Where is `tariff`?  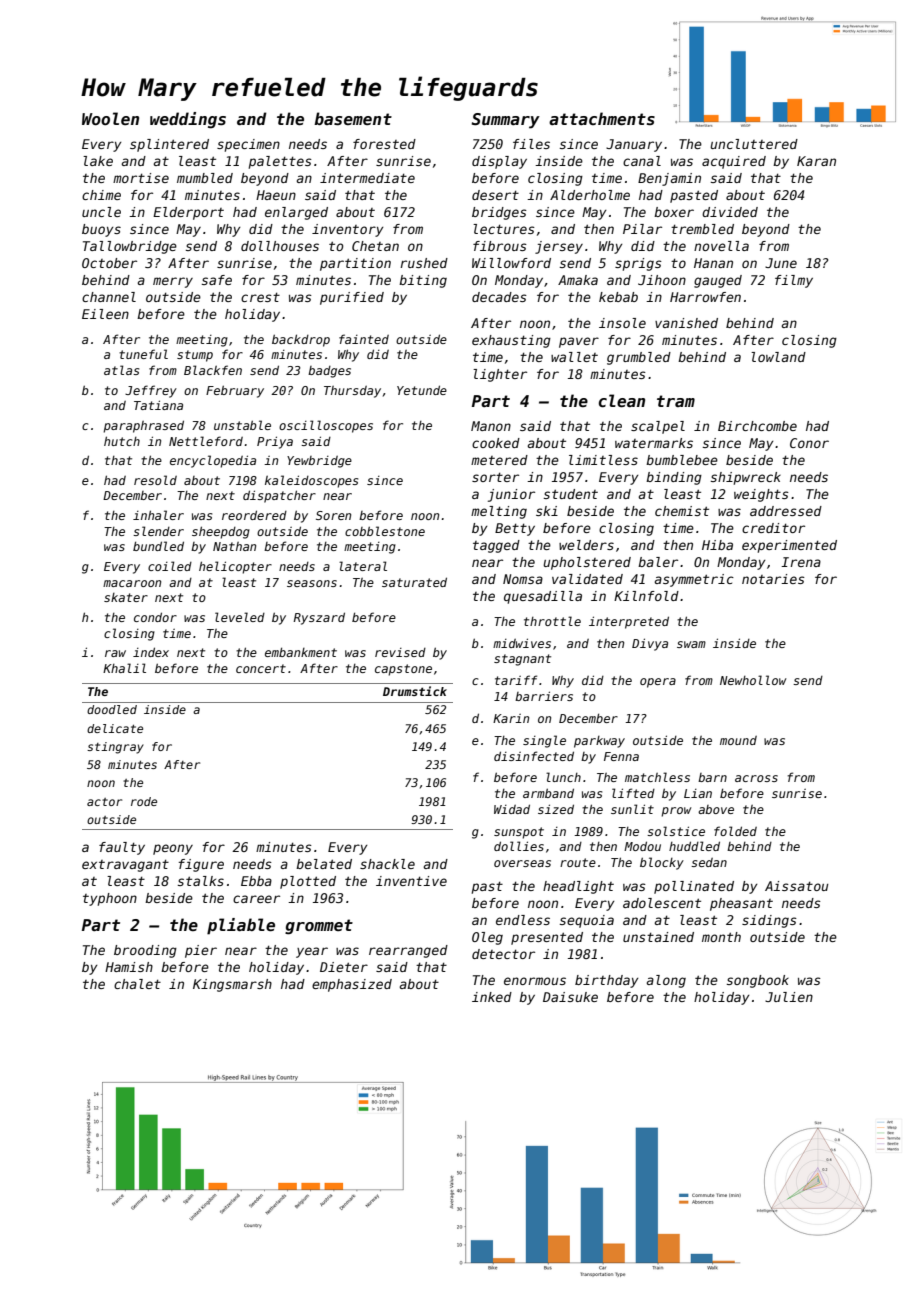
tariff is located at coordinates (516, 680).
